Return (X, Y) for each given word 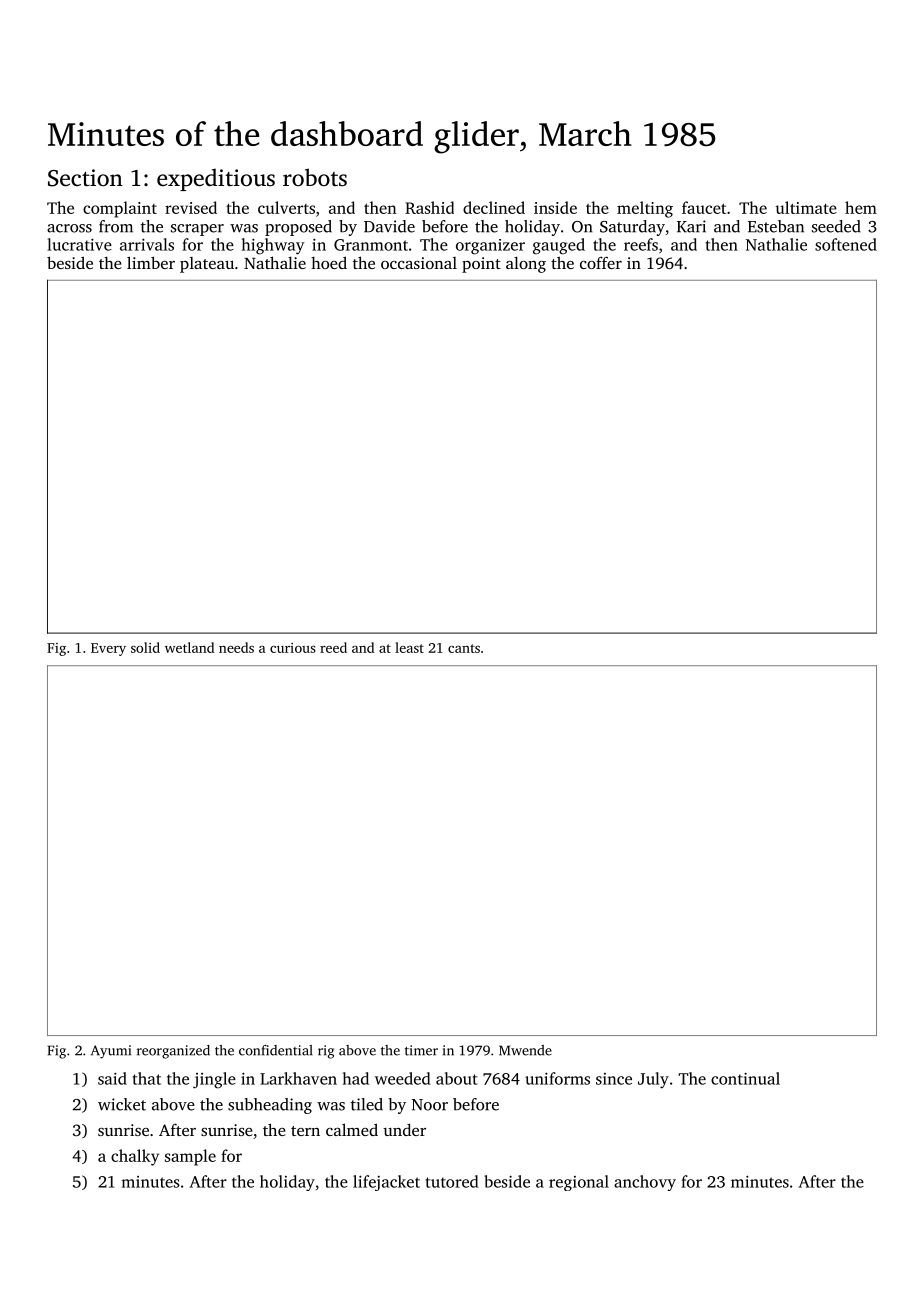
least (409, 647)
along (526, 264)
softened (846, 244)
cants (464, 648)
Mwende (525, 1050)
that (147, 1078)
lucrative (79, 244)
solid (145, 647)
